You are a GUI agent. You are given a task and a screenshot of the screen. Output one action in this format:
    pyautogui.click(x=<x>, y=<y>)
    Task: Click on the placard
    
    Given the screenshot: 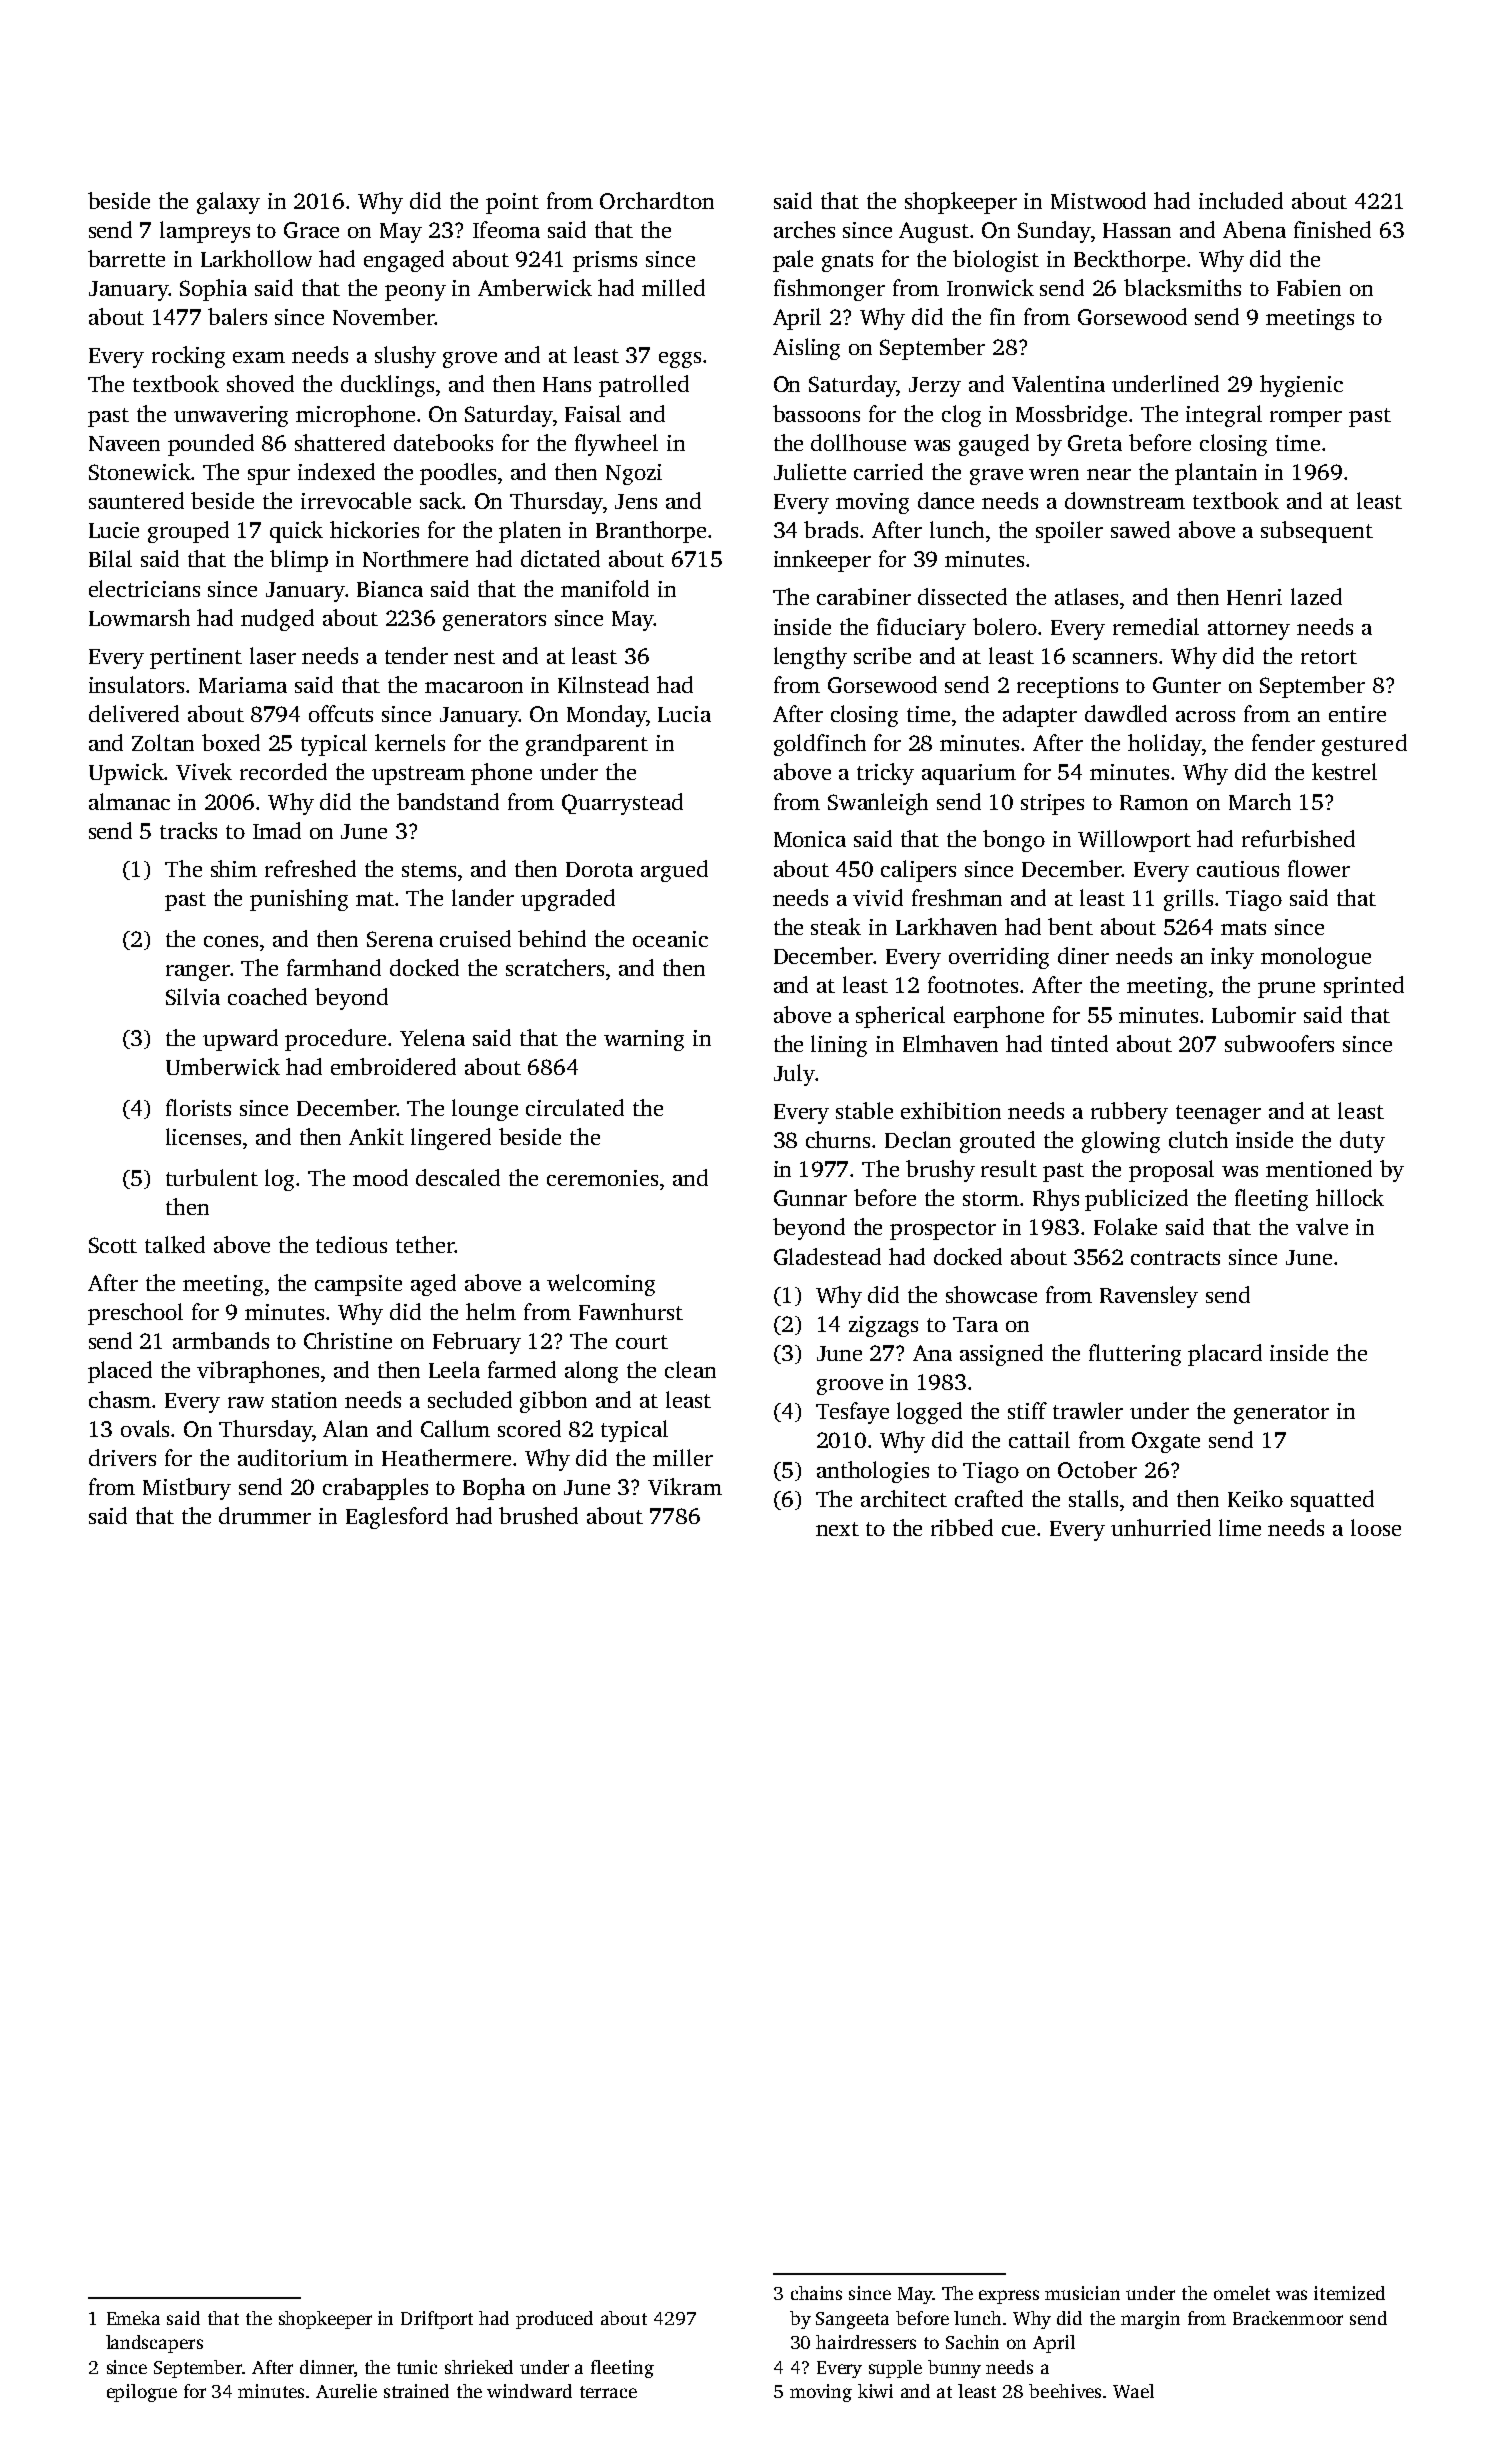 What is the action you would take?
    pyautogui.click(x=1225, y=1355)
